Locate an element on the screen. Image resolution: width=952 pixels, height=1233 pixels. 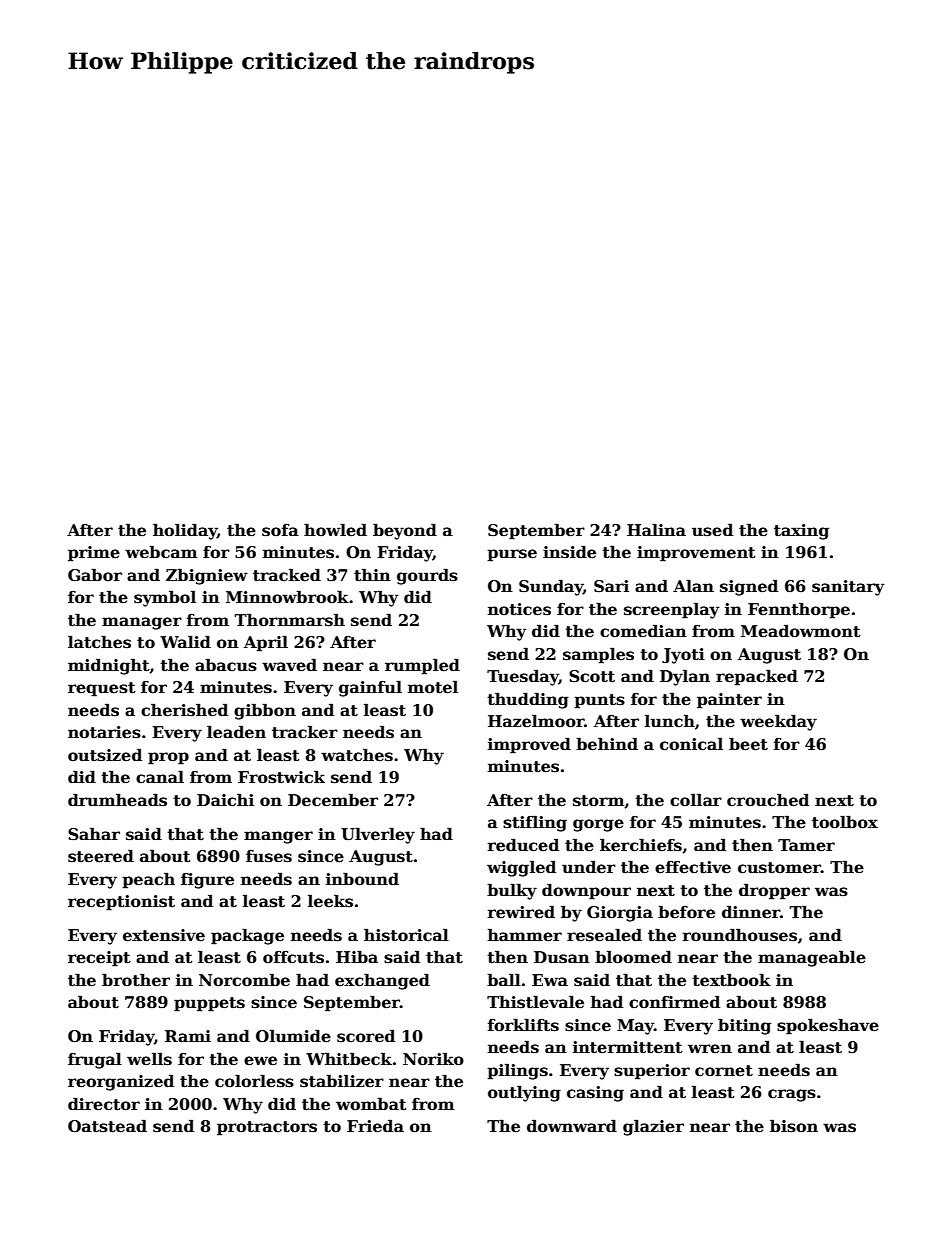
stifling is located at coordinates (535, 823).
